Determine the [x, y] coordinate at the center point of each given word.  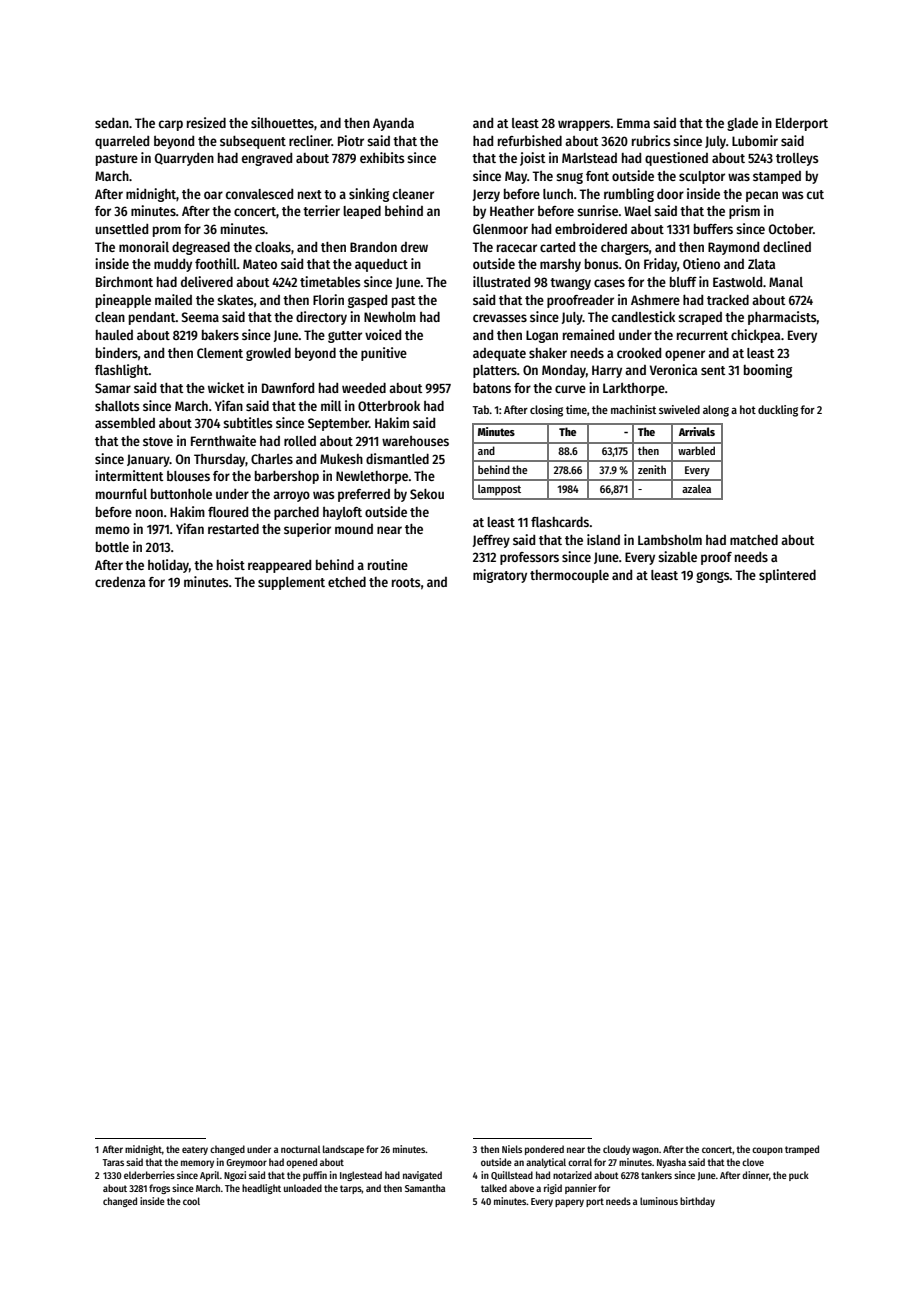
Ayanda [393, 124]
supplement [291, 583]
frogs [159, 1189]
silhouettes [282, 122]
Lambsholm [670, 540]
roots [406, 582]
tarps [351, 1189]
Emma [633, 123]
